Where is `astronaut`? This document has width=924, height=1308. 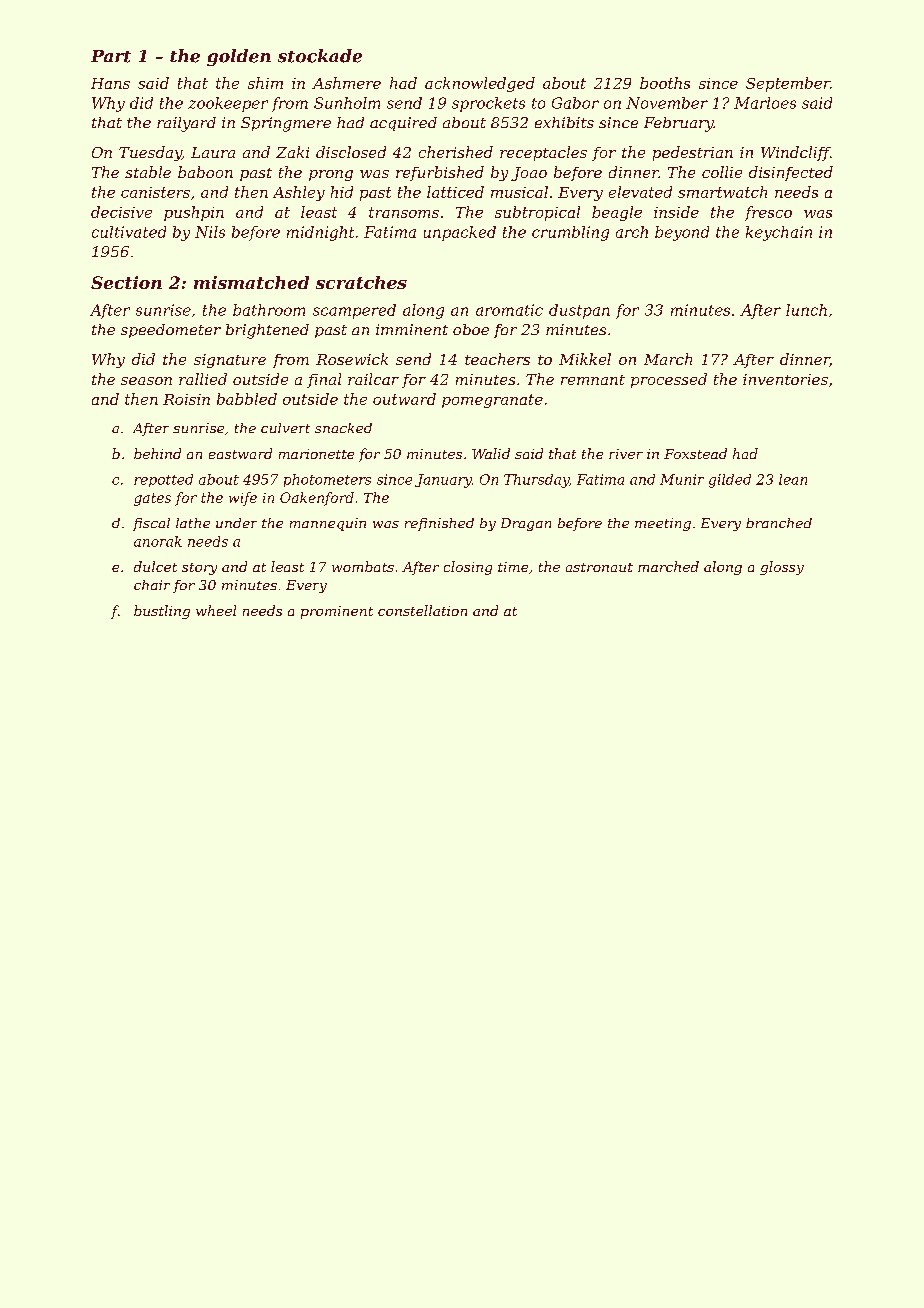 astronaut is located at coordinates (599, 567).
